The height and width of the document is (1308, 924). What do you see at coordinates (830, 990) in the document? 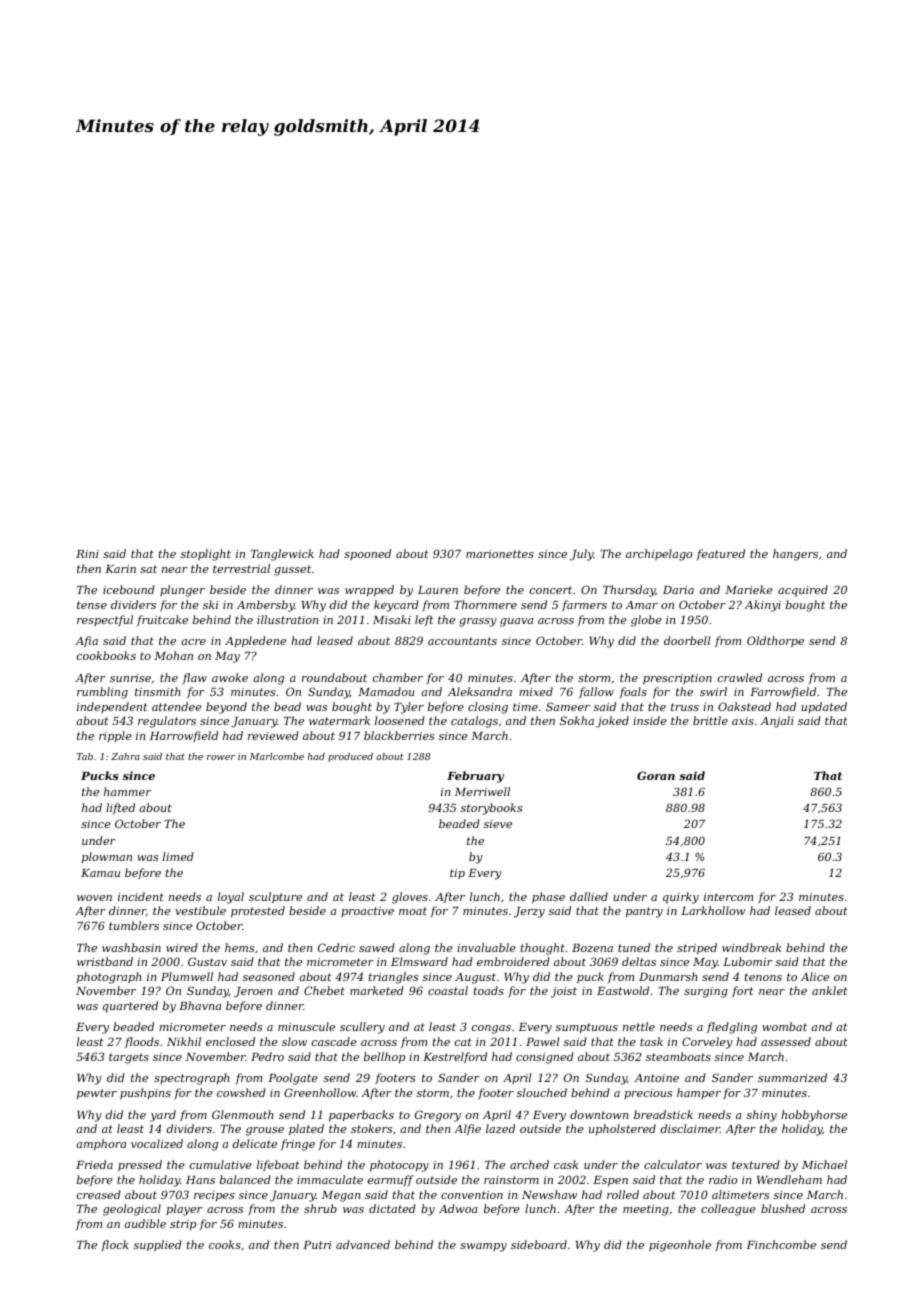
I see `anklet` at bounding box center [830, 990].
